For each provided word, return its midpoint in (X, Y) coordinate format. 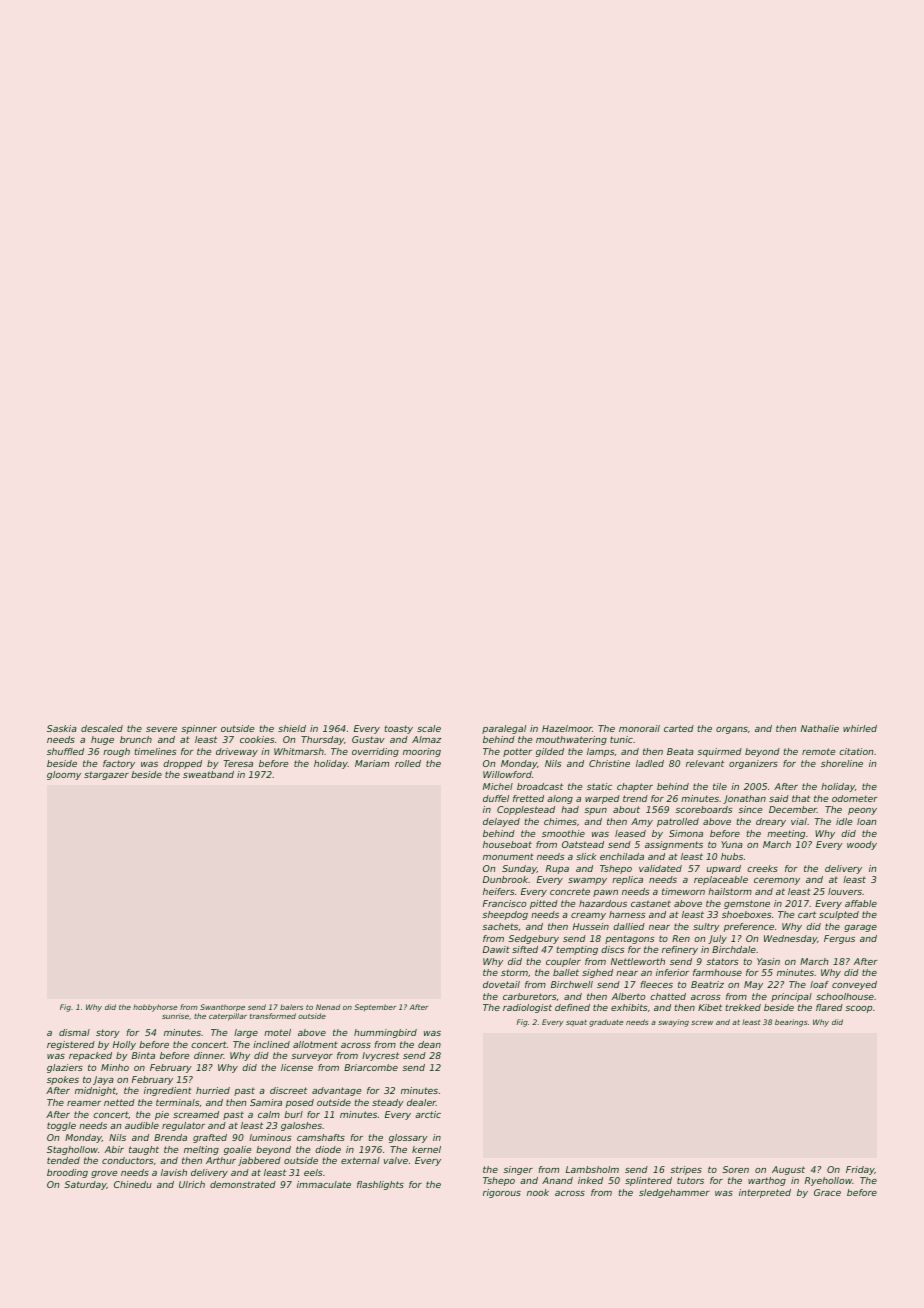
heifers (499, 891)
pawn (605, 893)
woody (862, 845)
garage (860, 928)
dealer (421, 1102)
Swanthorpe (222, 1008)
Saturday (85, 1185)
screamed (196, 1114)
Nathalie (820, 728)
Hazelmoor (567, 728)
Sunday (519, 869)
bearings (791, 1023)
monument (508, 856)
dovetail (501, 984)
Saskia (62, 728)
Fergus (839, 939)
